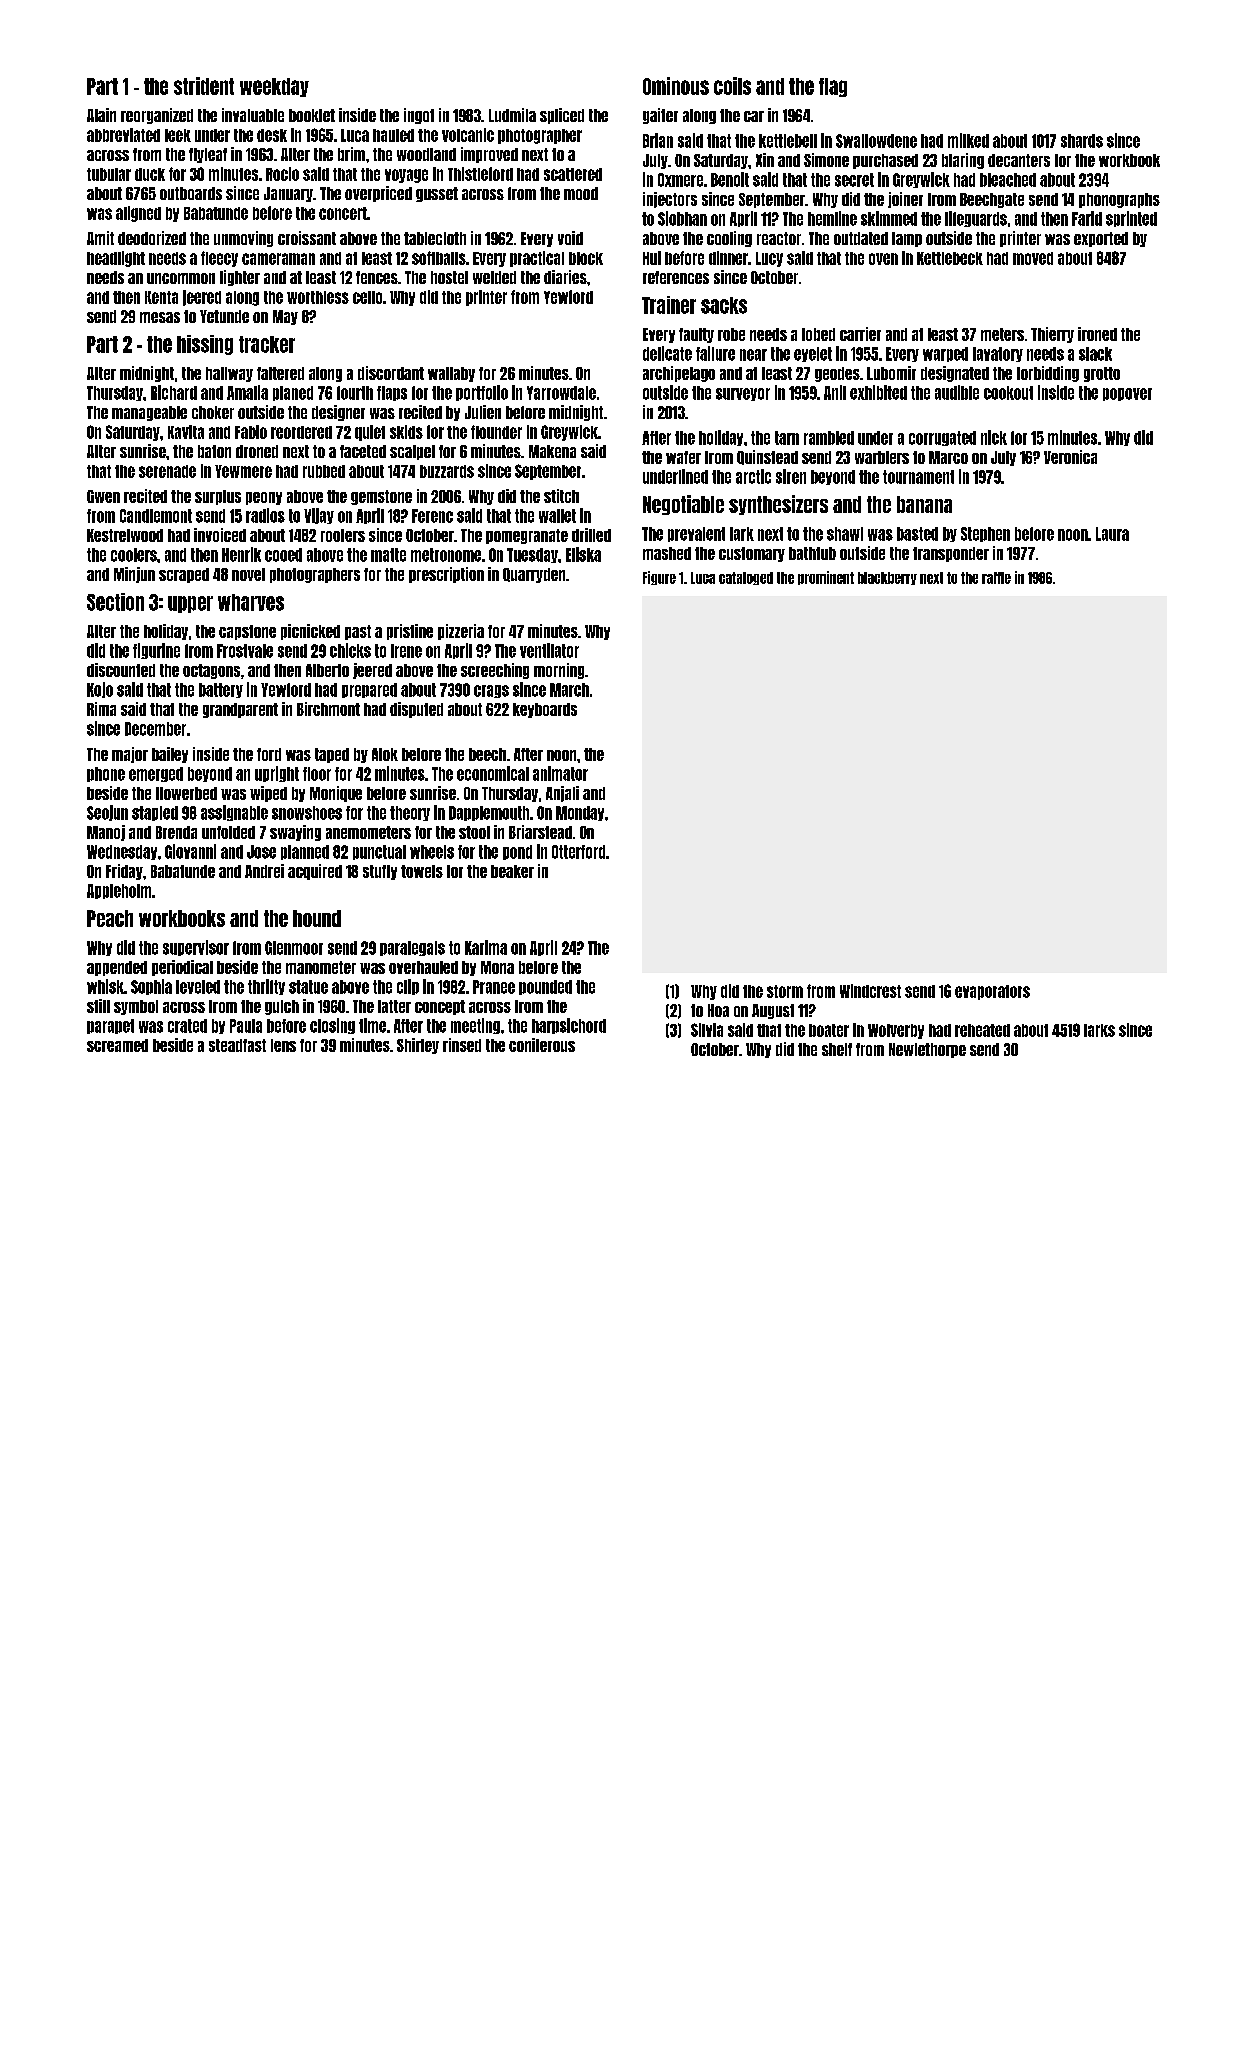 This screenshot has width=1254, height=2065. Describe the element at coordinates (156, 774) in the screenshot. I see `emerged` at that location.
